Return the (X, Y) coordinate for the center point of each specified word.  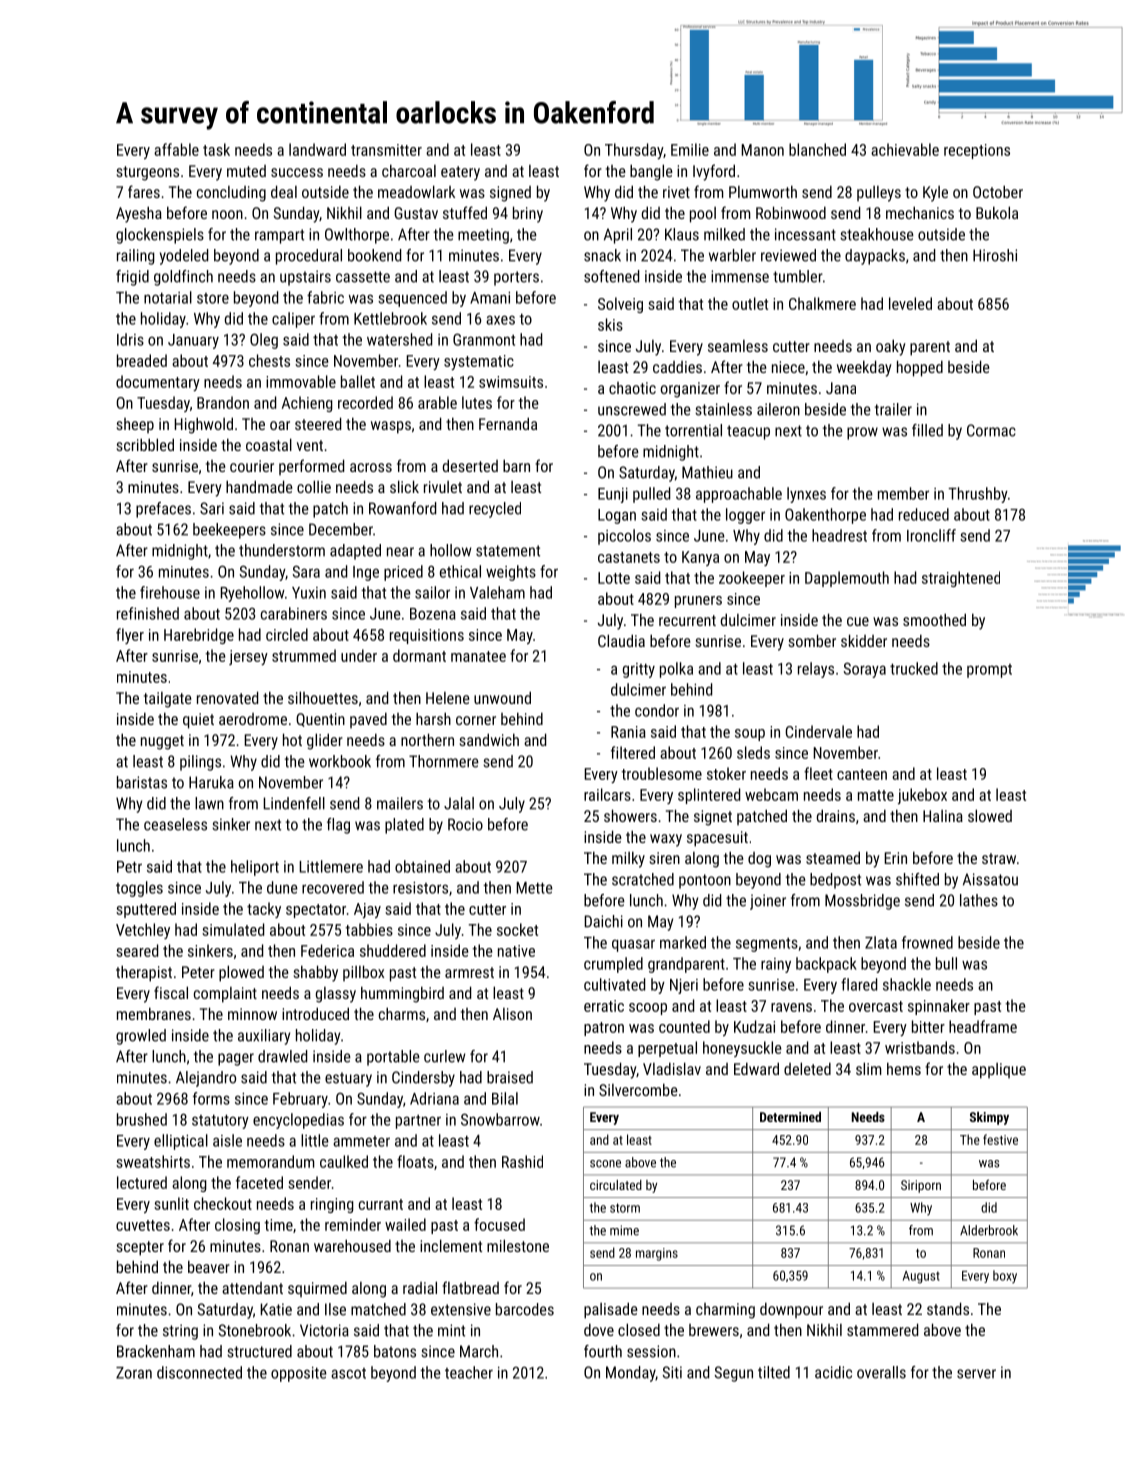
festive (1000, 1139)
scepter (140, 1248)
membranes (154, 1013)
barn (516, 465)
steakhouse (877, 234)
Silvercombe (638, 1089)
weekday (864, 368)
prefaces (163, 510)
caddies (677, 367)
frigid (132, 278)
